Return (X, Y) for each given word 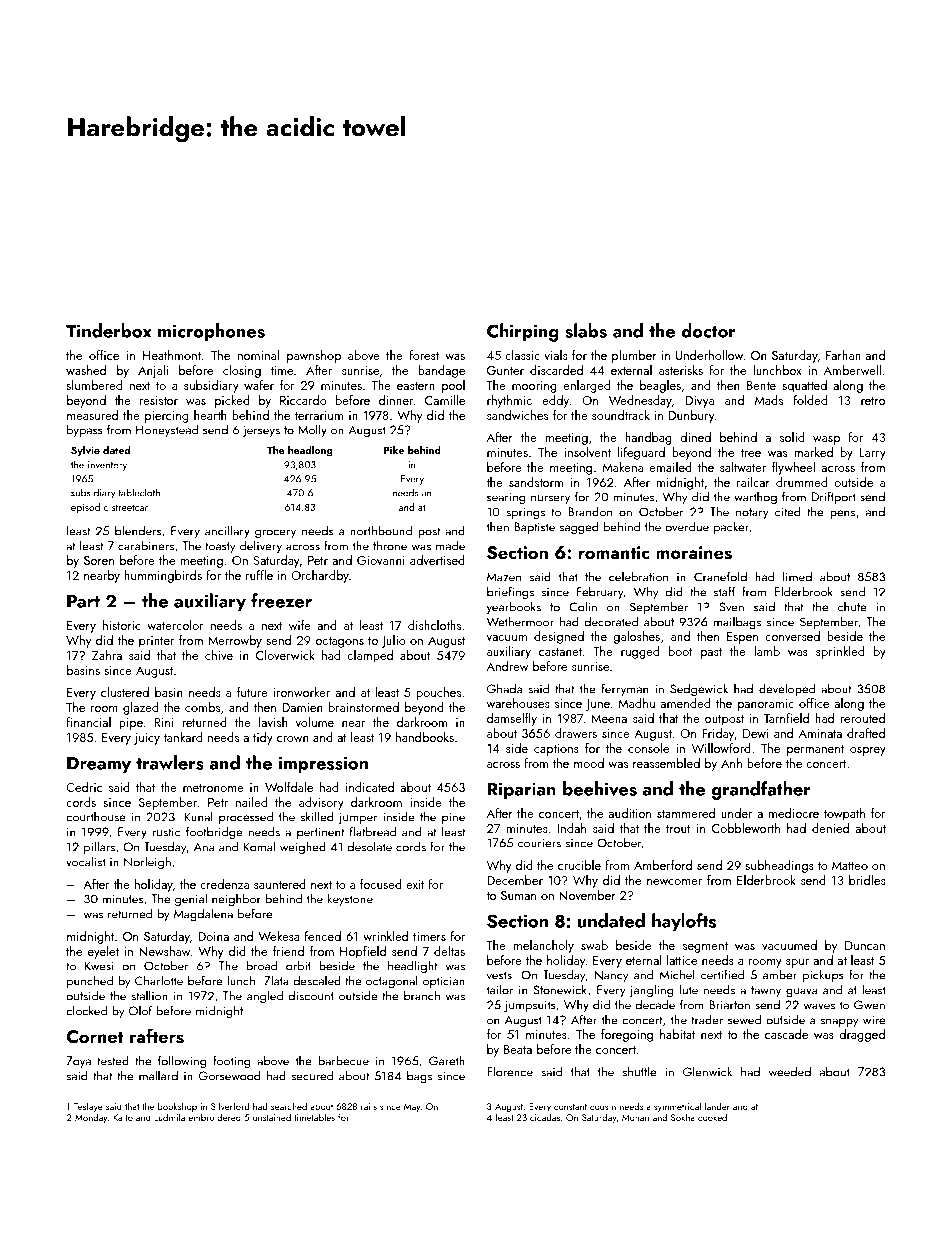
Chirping (523, 332)
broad (261, 965)
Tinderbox (109, 330)
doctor (708, 330)
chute (852, 606)
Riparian (522, 791)
